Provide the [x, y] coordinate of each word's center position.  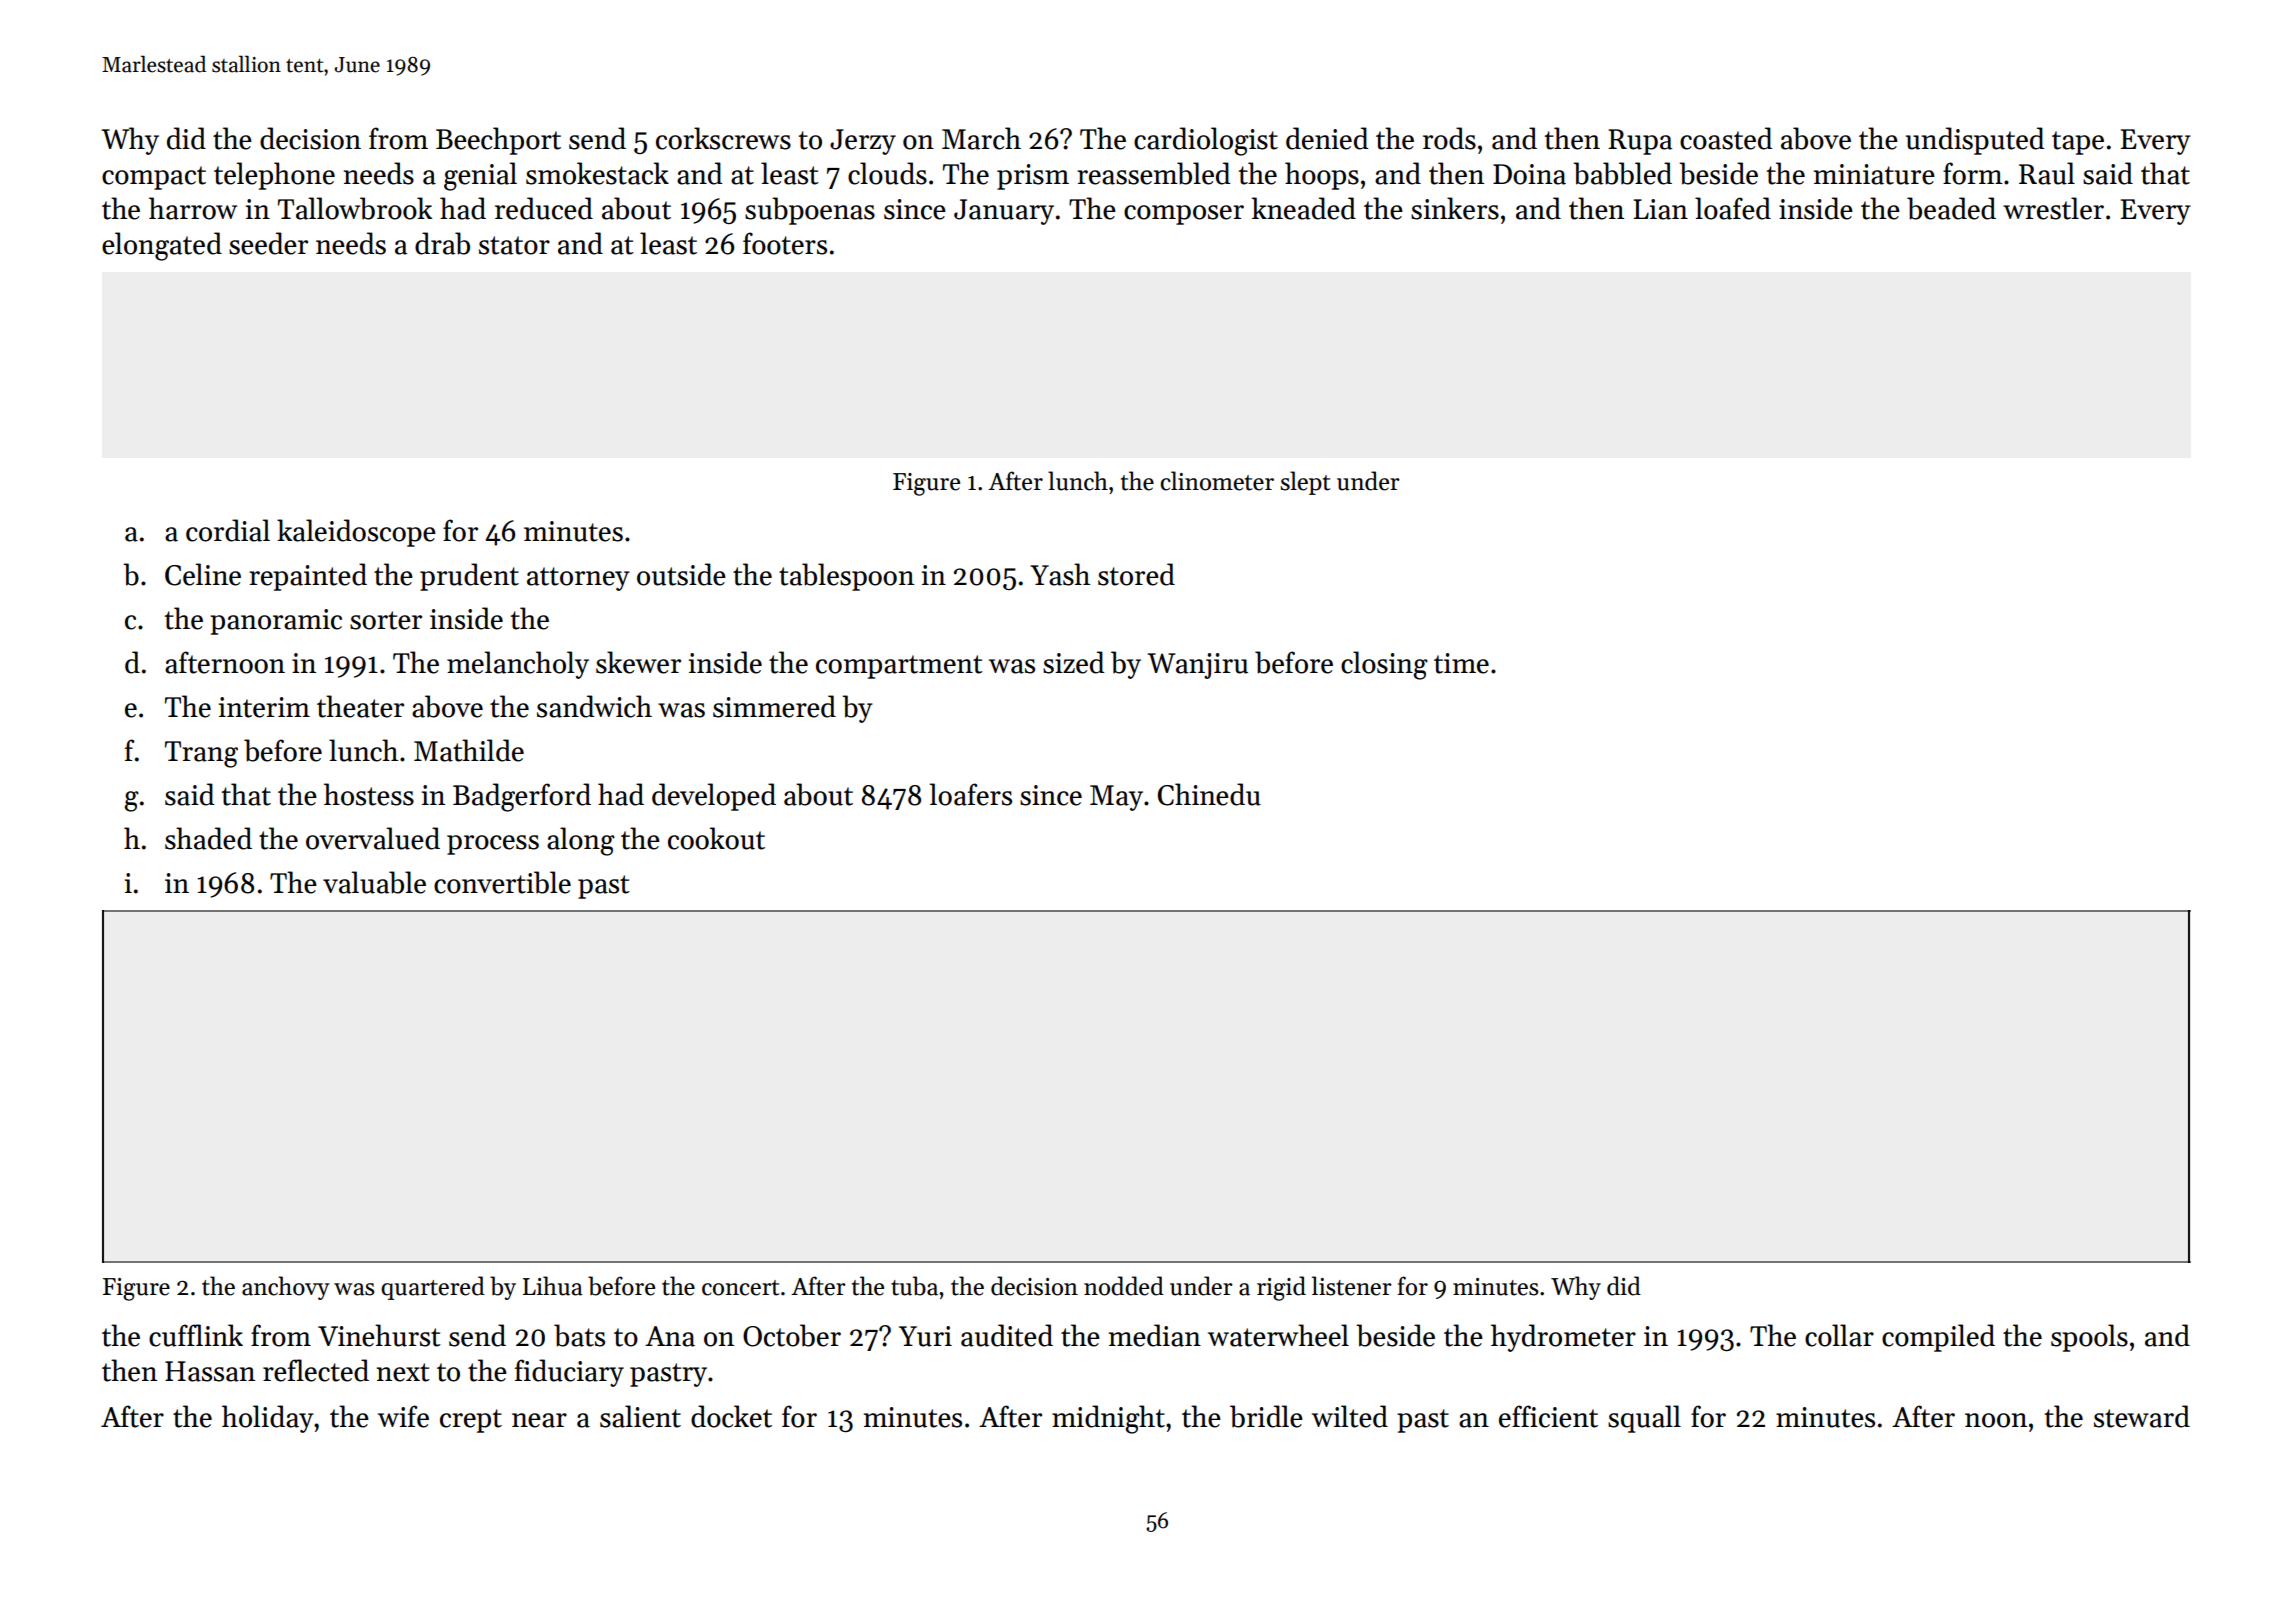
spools [2089, 1338]
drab [442, 243]
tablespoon [846, 577]
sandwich [594, 706]
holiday [268, 1419]
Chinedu [1209, 794]
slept [1305, 483]
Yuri [925, 1336]
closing [1384, 665]
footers [785, 243]
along [581, 841]
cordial [228, 530]
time [1461, 663]
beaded [1951, 208]
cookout [716, 838]
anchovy [286, 1288]
